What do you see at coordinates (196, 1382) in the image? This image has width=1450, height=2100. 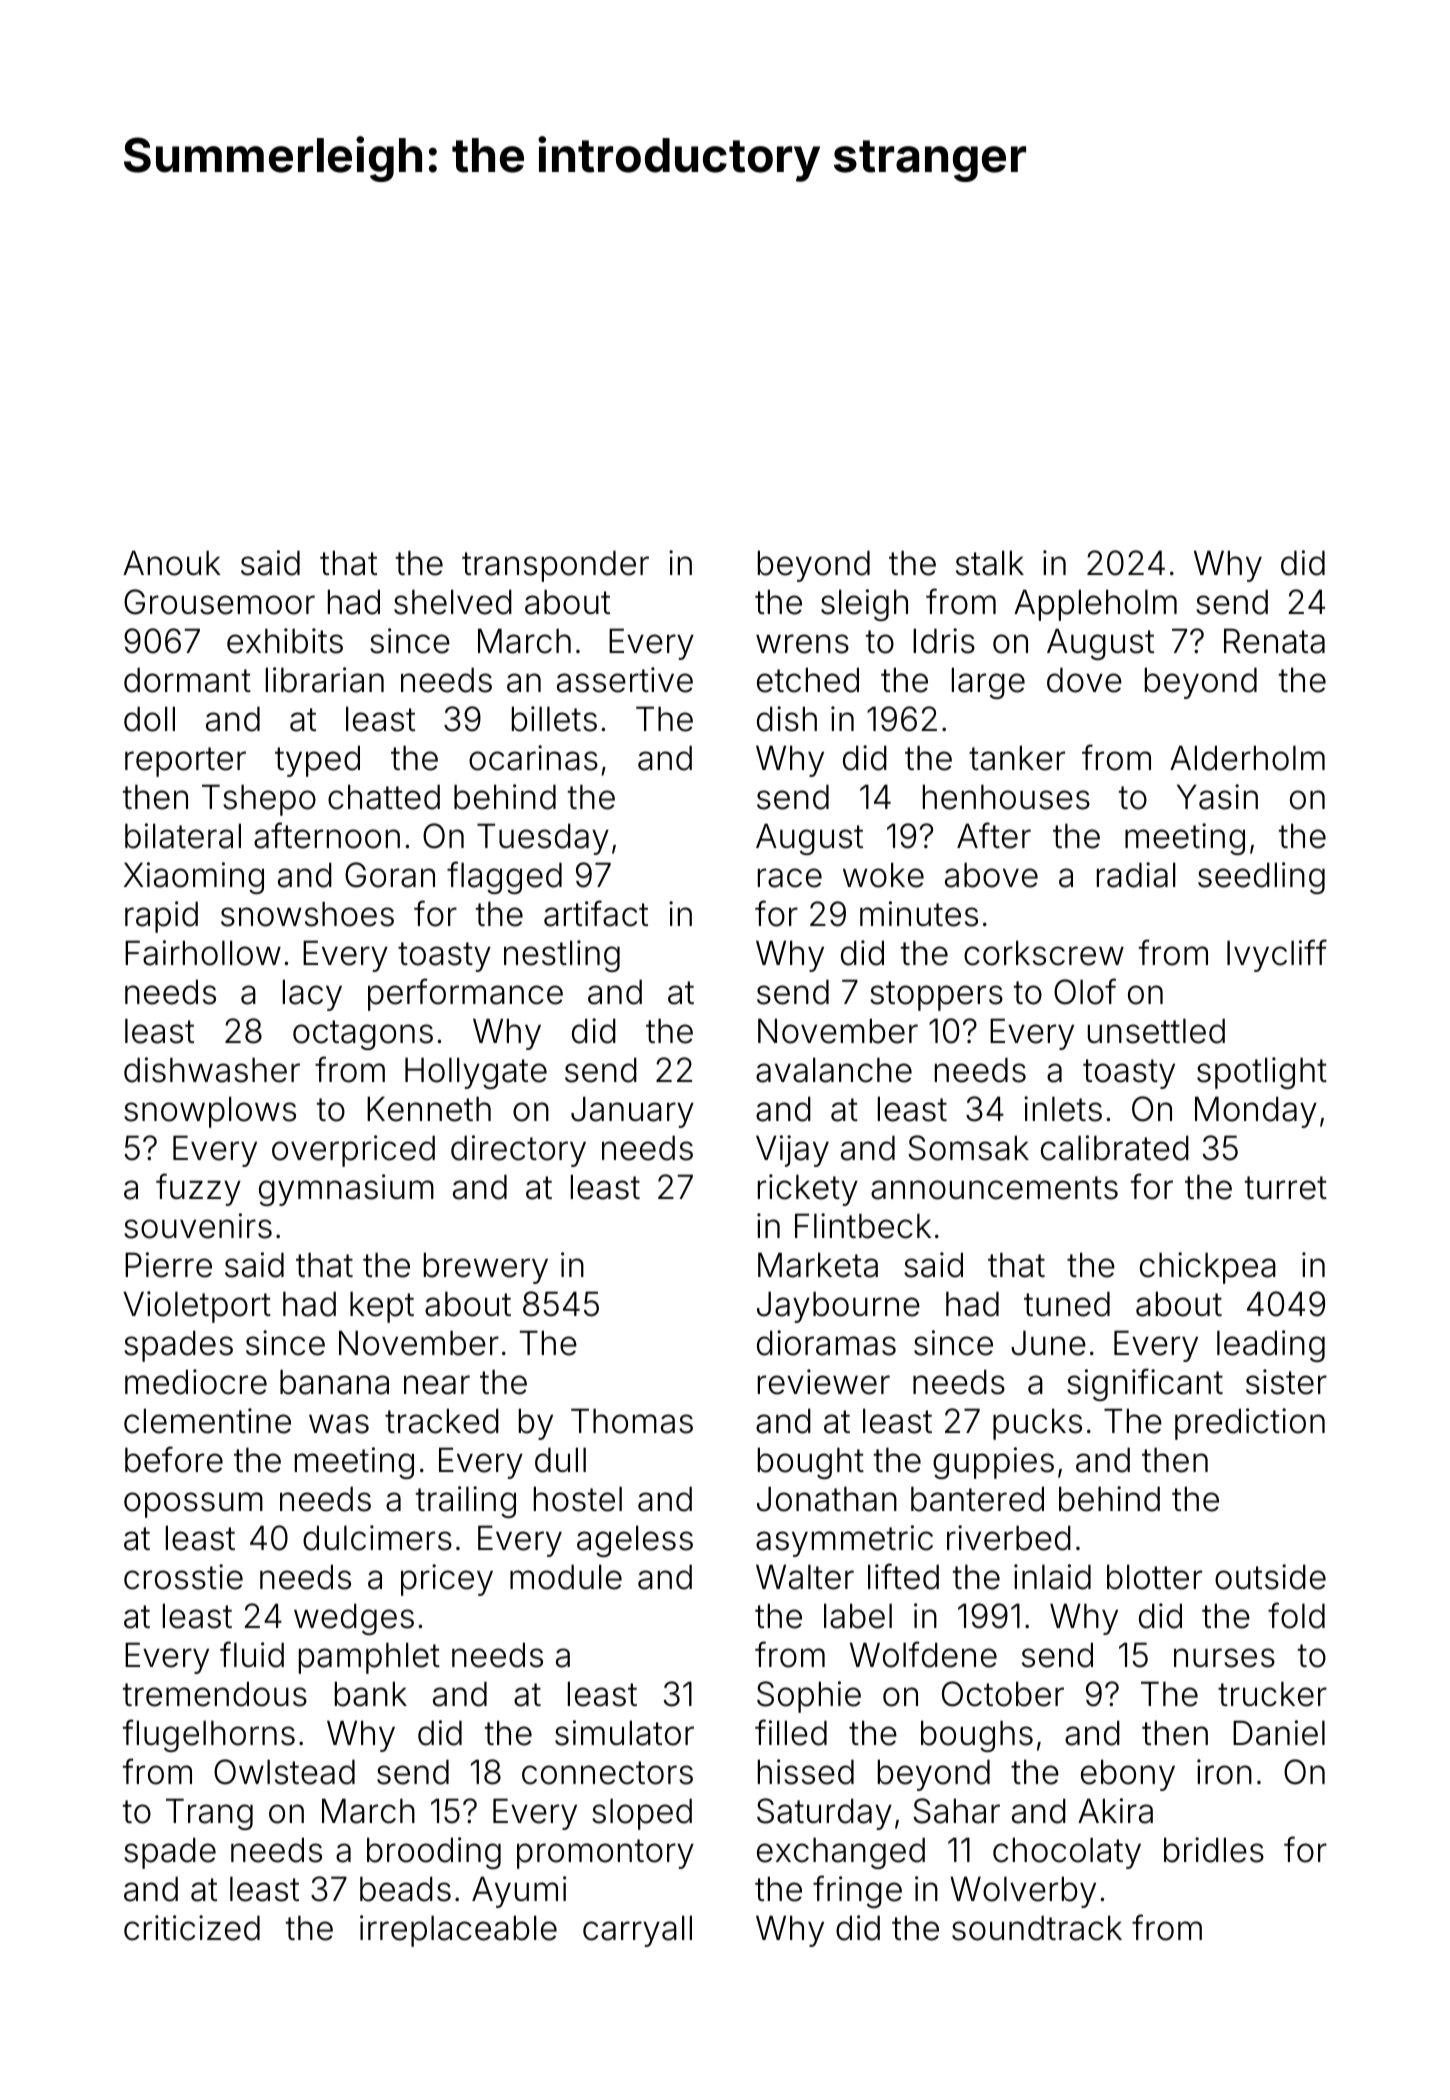 I see `mediocre` at bounding box center [196, 1382].
